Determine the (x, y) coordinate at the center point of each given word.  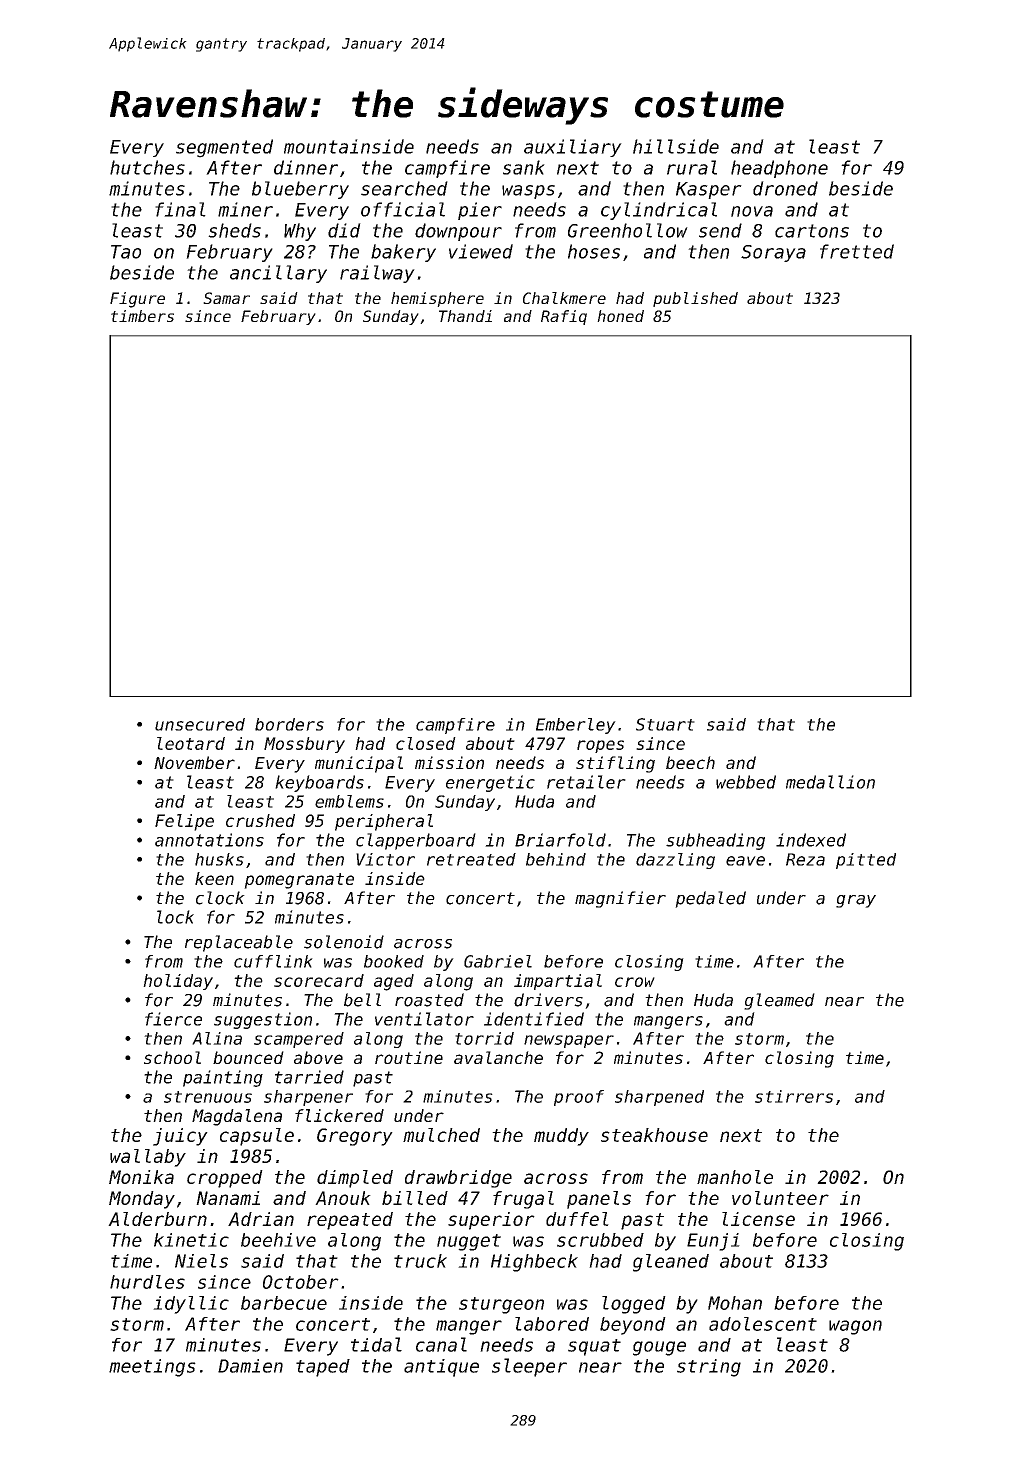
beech (690, 762)
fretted (857, 251)
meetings (152, 1368)
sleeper (529, 1367)
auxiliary (573, 148)
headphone (779, 169)
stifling (615, 764)
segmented (224, 148)
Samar (226, 298)
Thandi (465, 316)
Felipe (184, 822)
